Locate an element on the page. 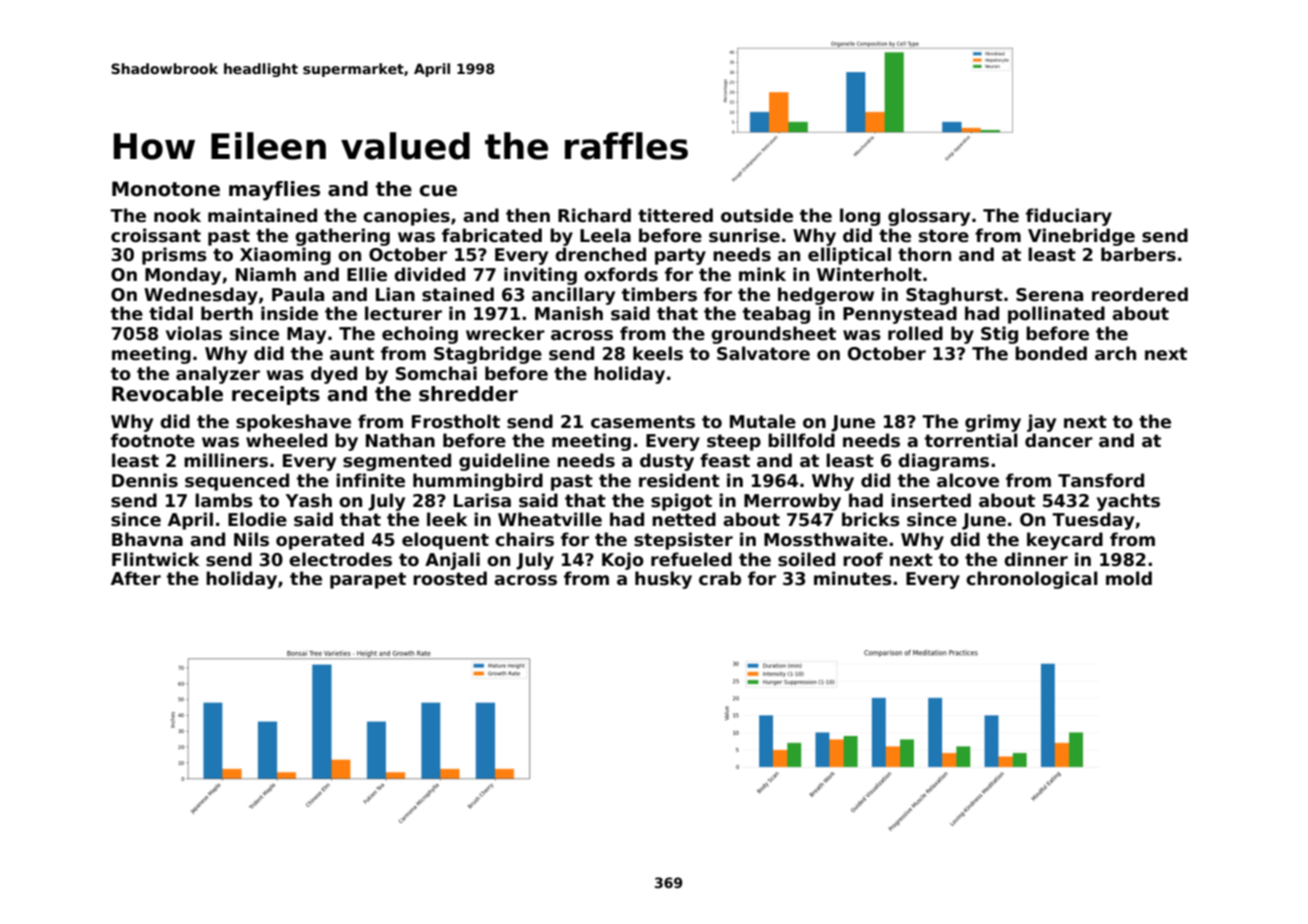 This page has height=924, width=1308. Stig is located at coordinates (999, 335).
